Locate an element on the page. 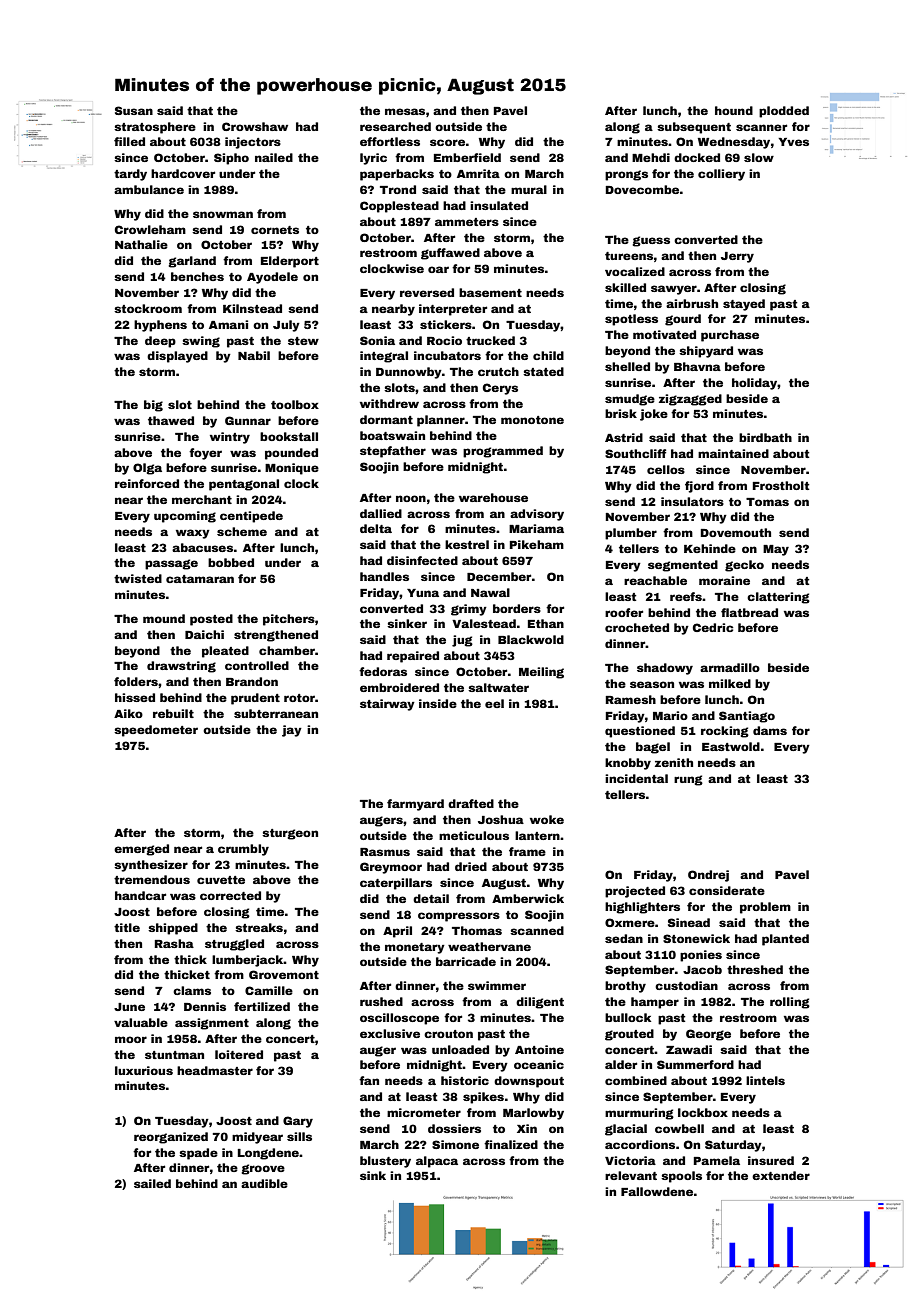 The image size is (924, 1308). holiday is located at coordinates (755, 384).
